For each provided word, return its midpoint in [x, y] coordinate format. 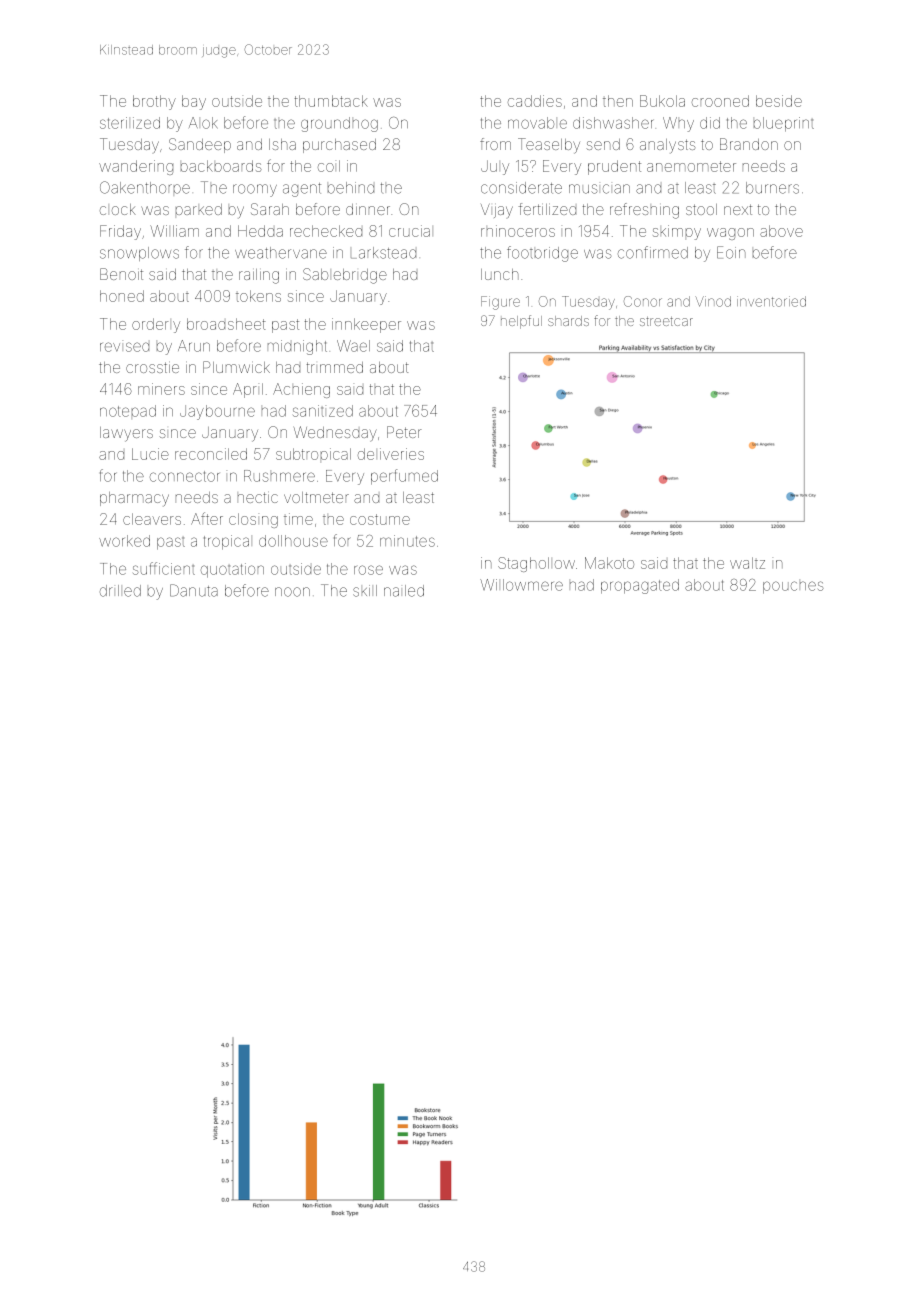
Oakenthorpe [145, 187]
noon [292, 592]
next [738, 209]
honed [122, 296]
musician [599, 189]
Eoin [731, 252]
